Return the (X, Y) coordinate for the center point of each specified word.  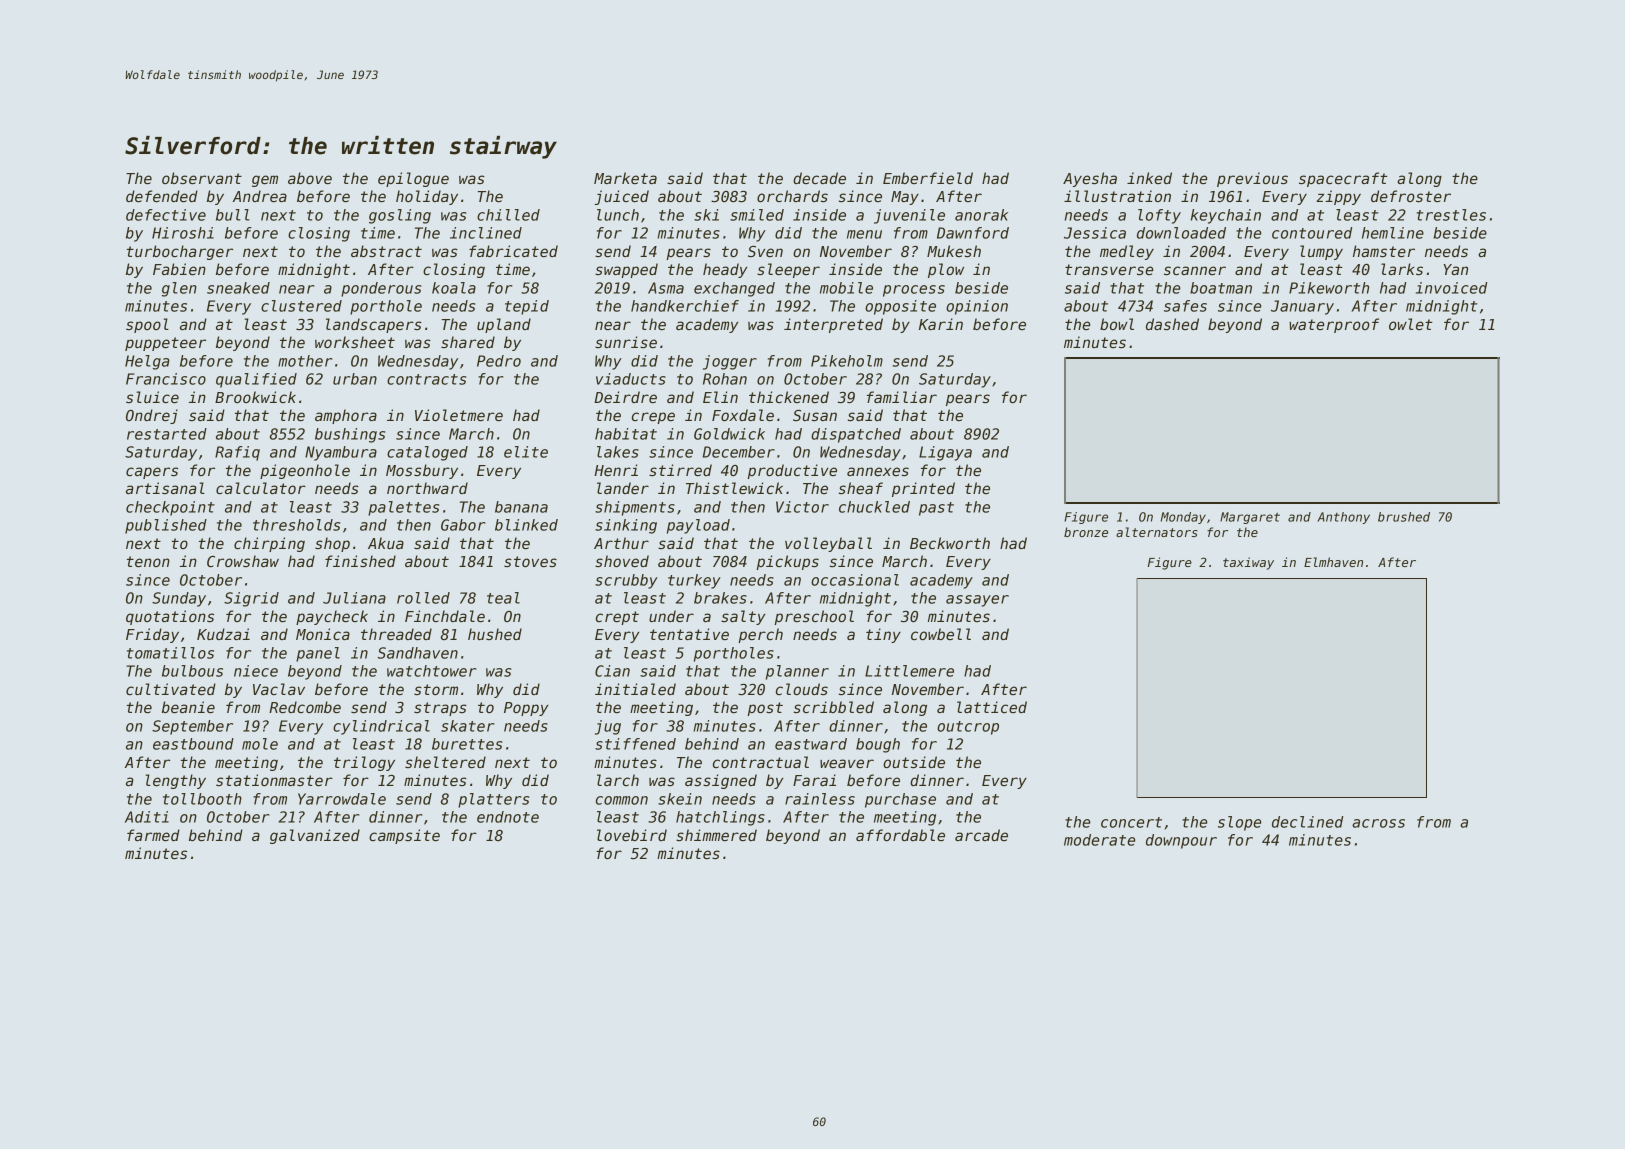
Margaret (1250, 518)
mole (260, 744)
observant (202, 178)
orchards (792, 196)
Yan (1456, 269)
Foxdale (743, 415)
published (166, 526)
